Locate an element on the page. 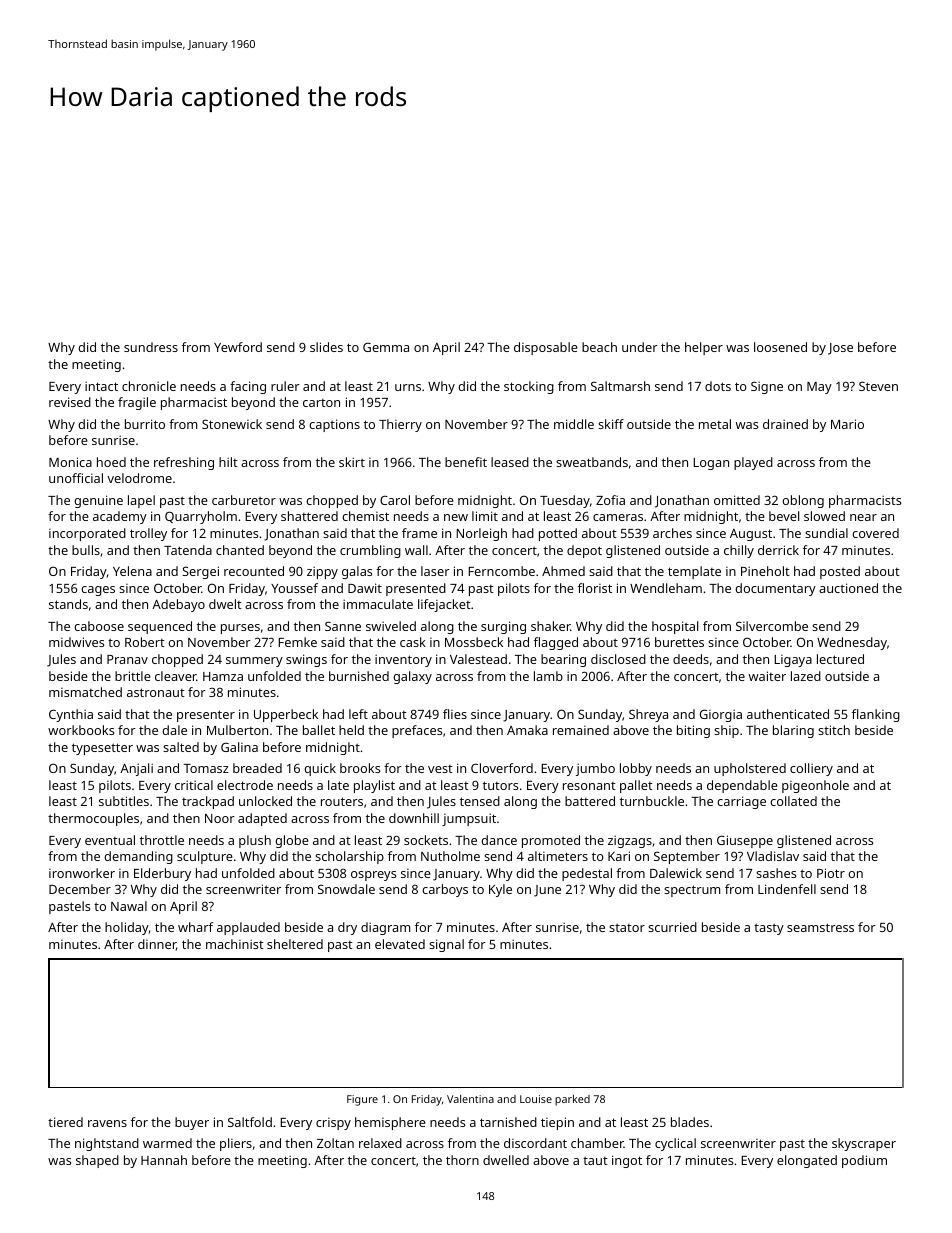 The height and width of the page is (1233, 952). globe is located at coordinates (292, 841).
